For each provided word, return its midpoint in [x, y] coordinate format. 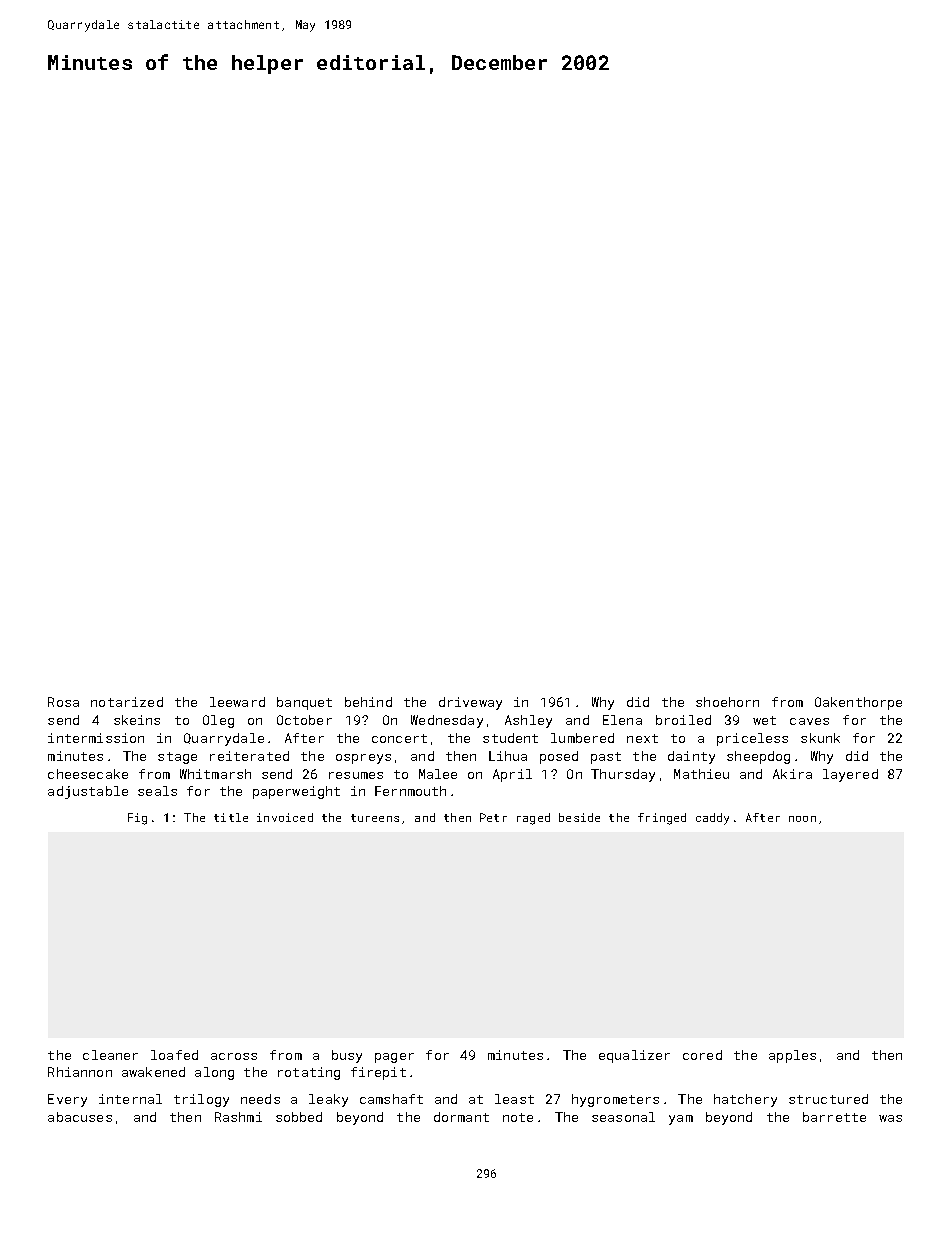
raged [533, 819]
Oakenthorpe [858, 703]
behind [368, 702]
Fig [137, 819]
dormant [461, 1117]
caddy [712, 819]
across [234, 1056]
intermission [96, 738]
